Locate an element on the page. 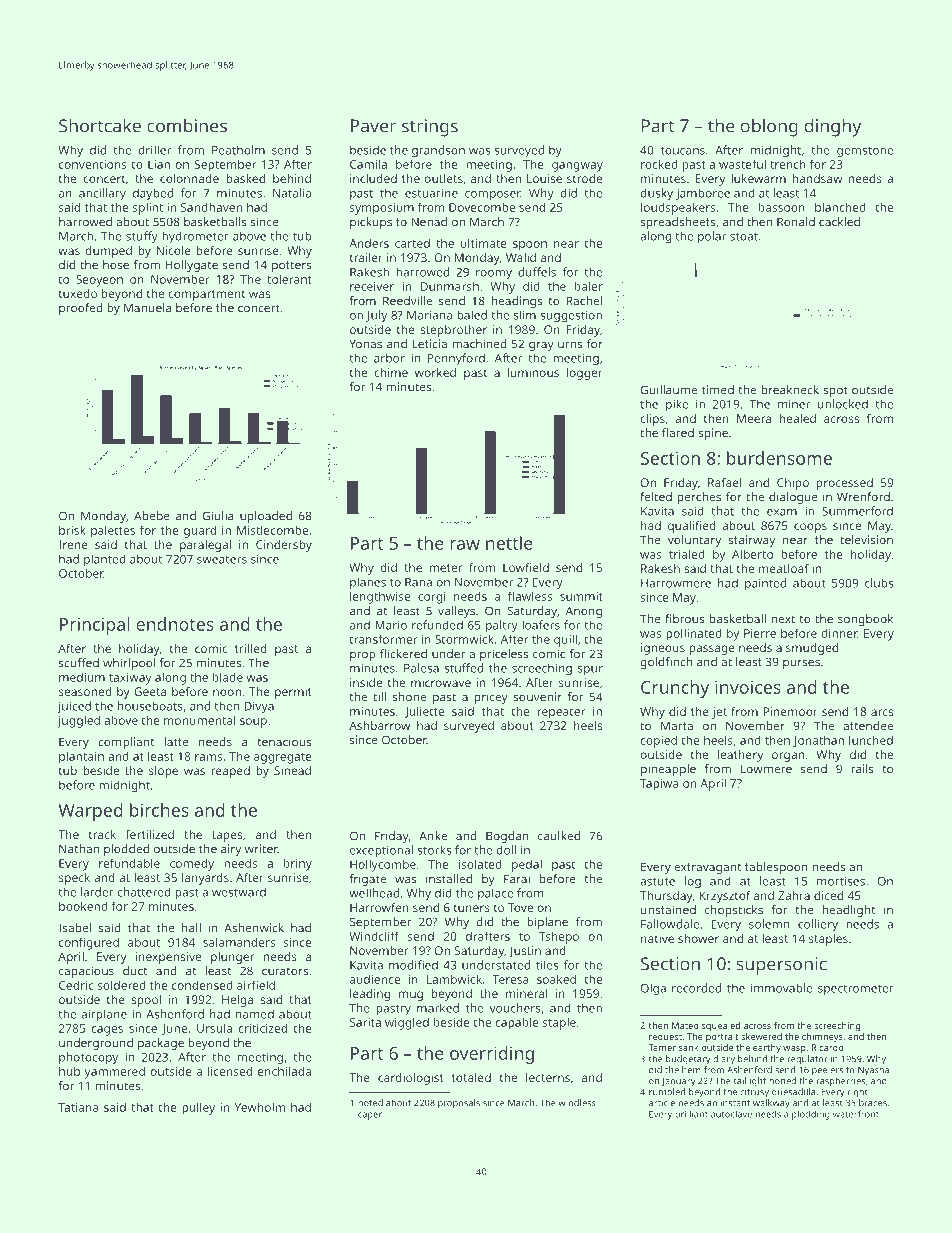  autoclave is located at coordinates (731, 1114).
